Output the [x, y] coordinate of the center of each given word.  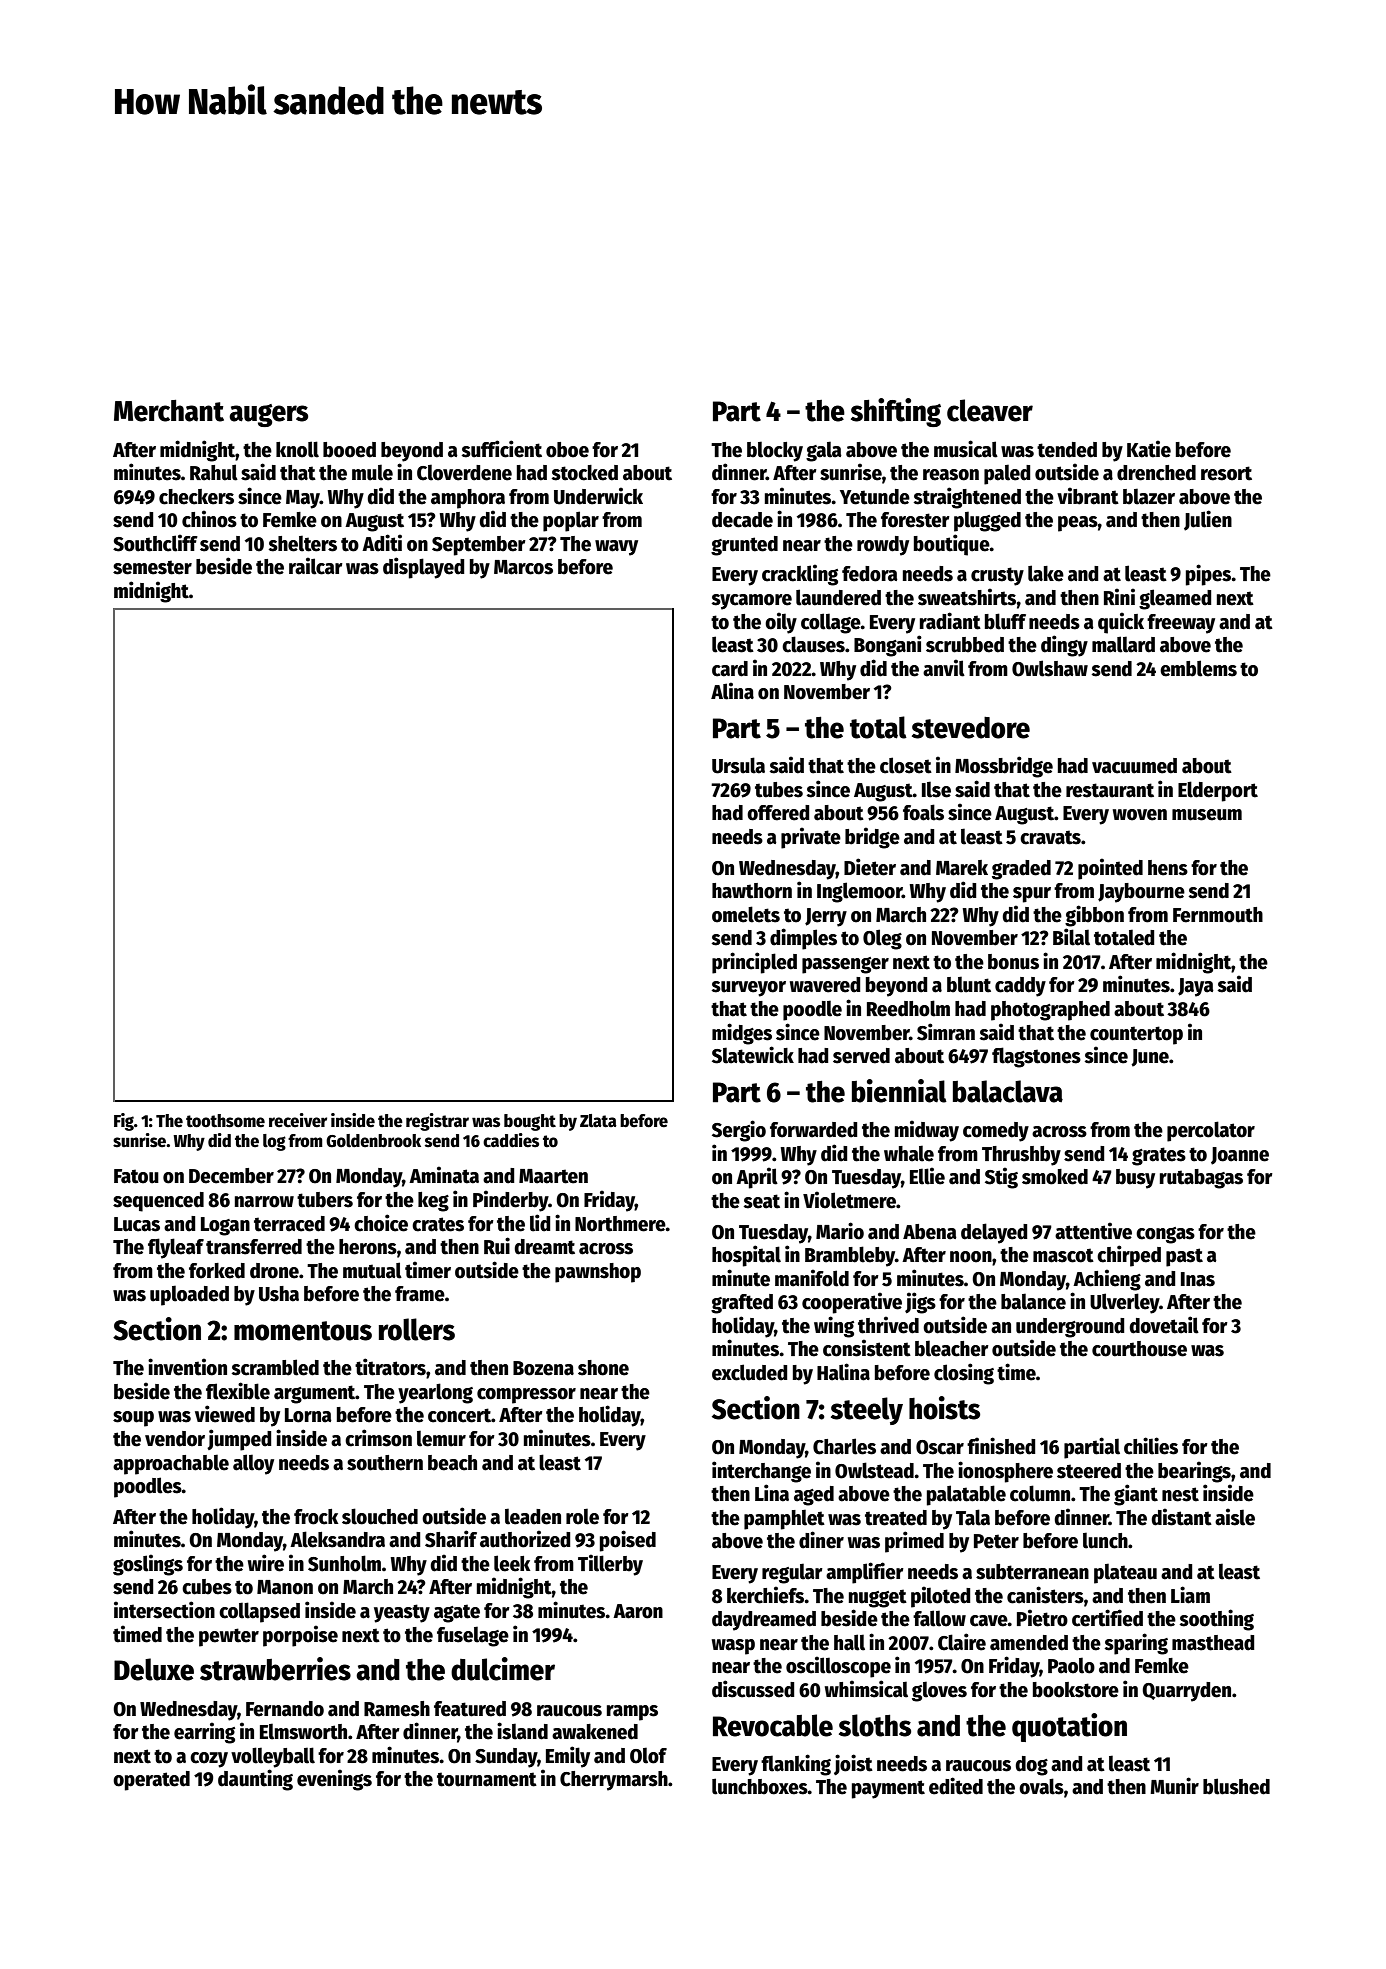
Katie [1149, 449]
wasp [733, 1647]
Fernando [285, 1709]
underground [1070, 1328]
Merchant [169, 411]
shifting [896, 412]
